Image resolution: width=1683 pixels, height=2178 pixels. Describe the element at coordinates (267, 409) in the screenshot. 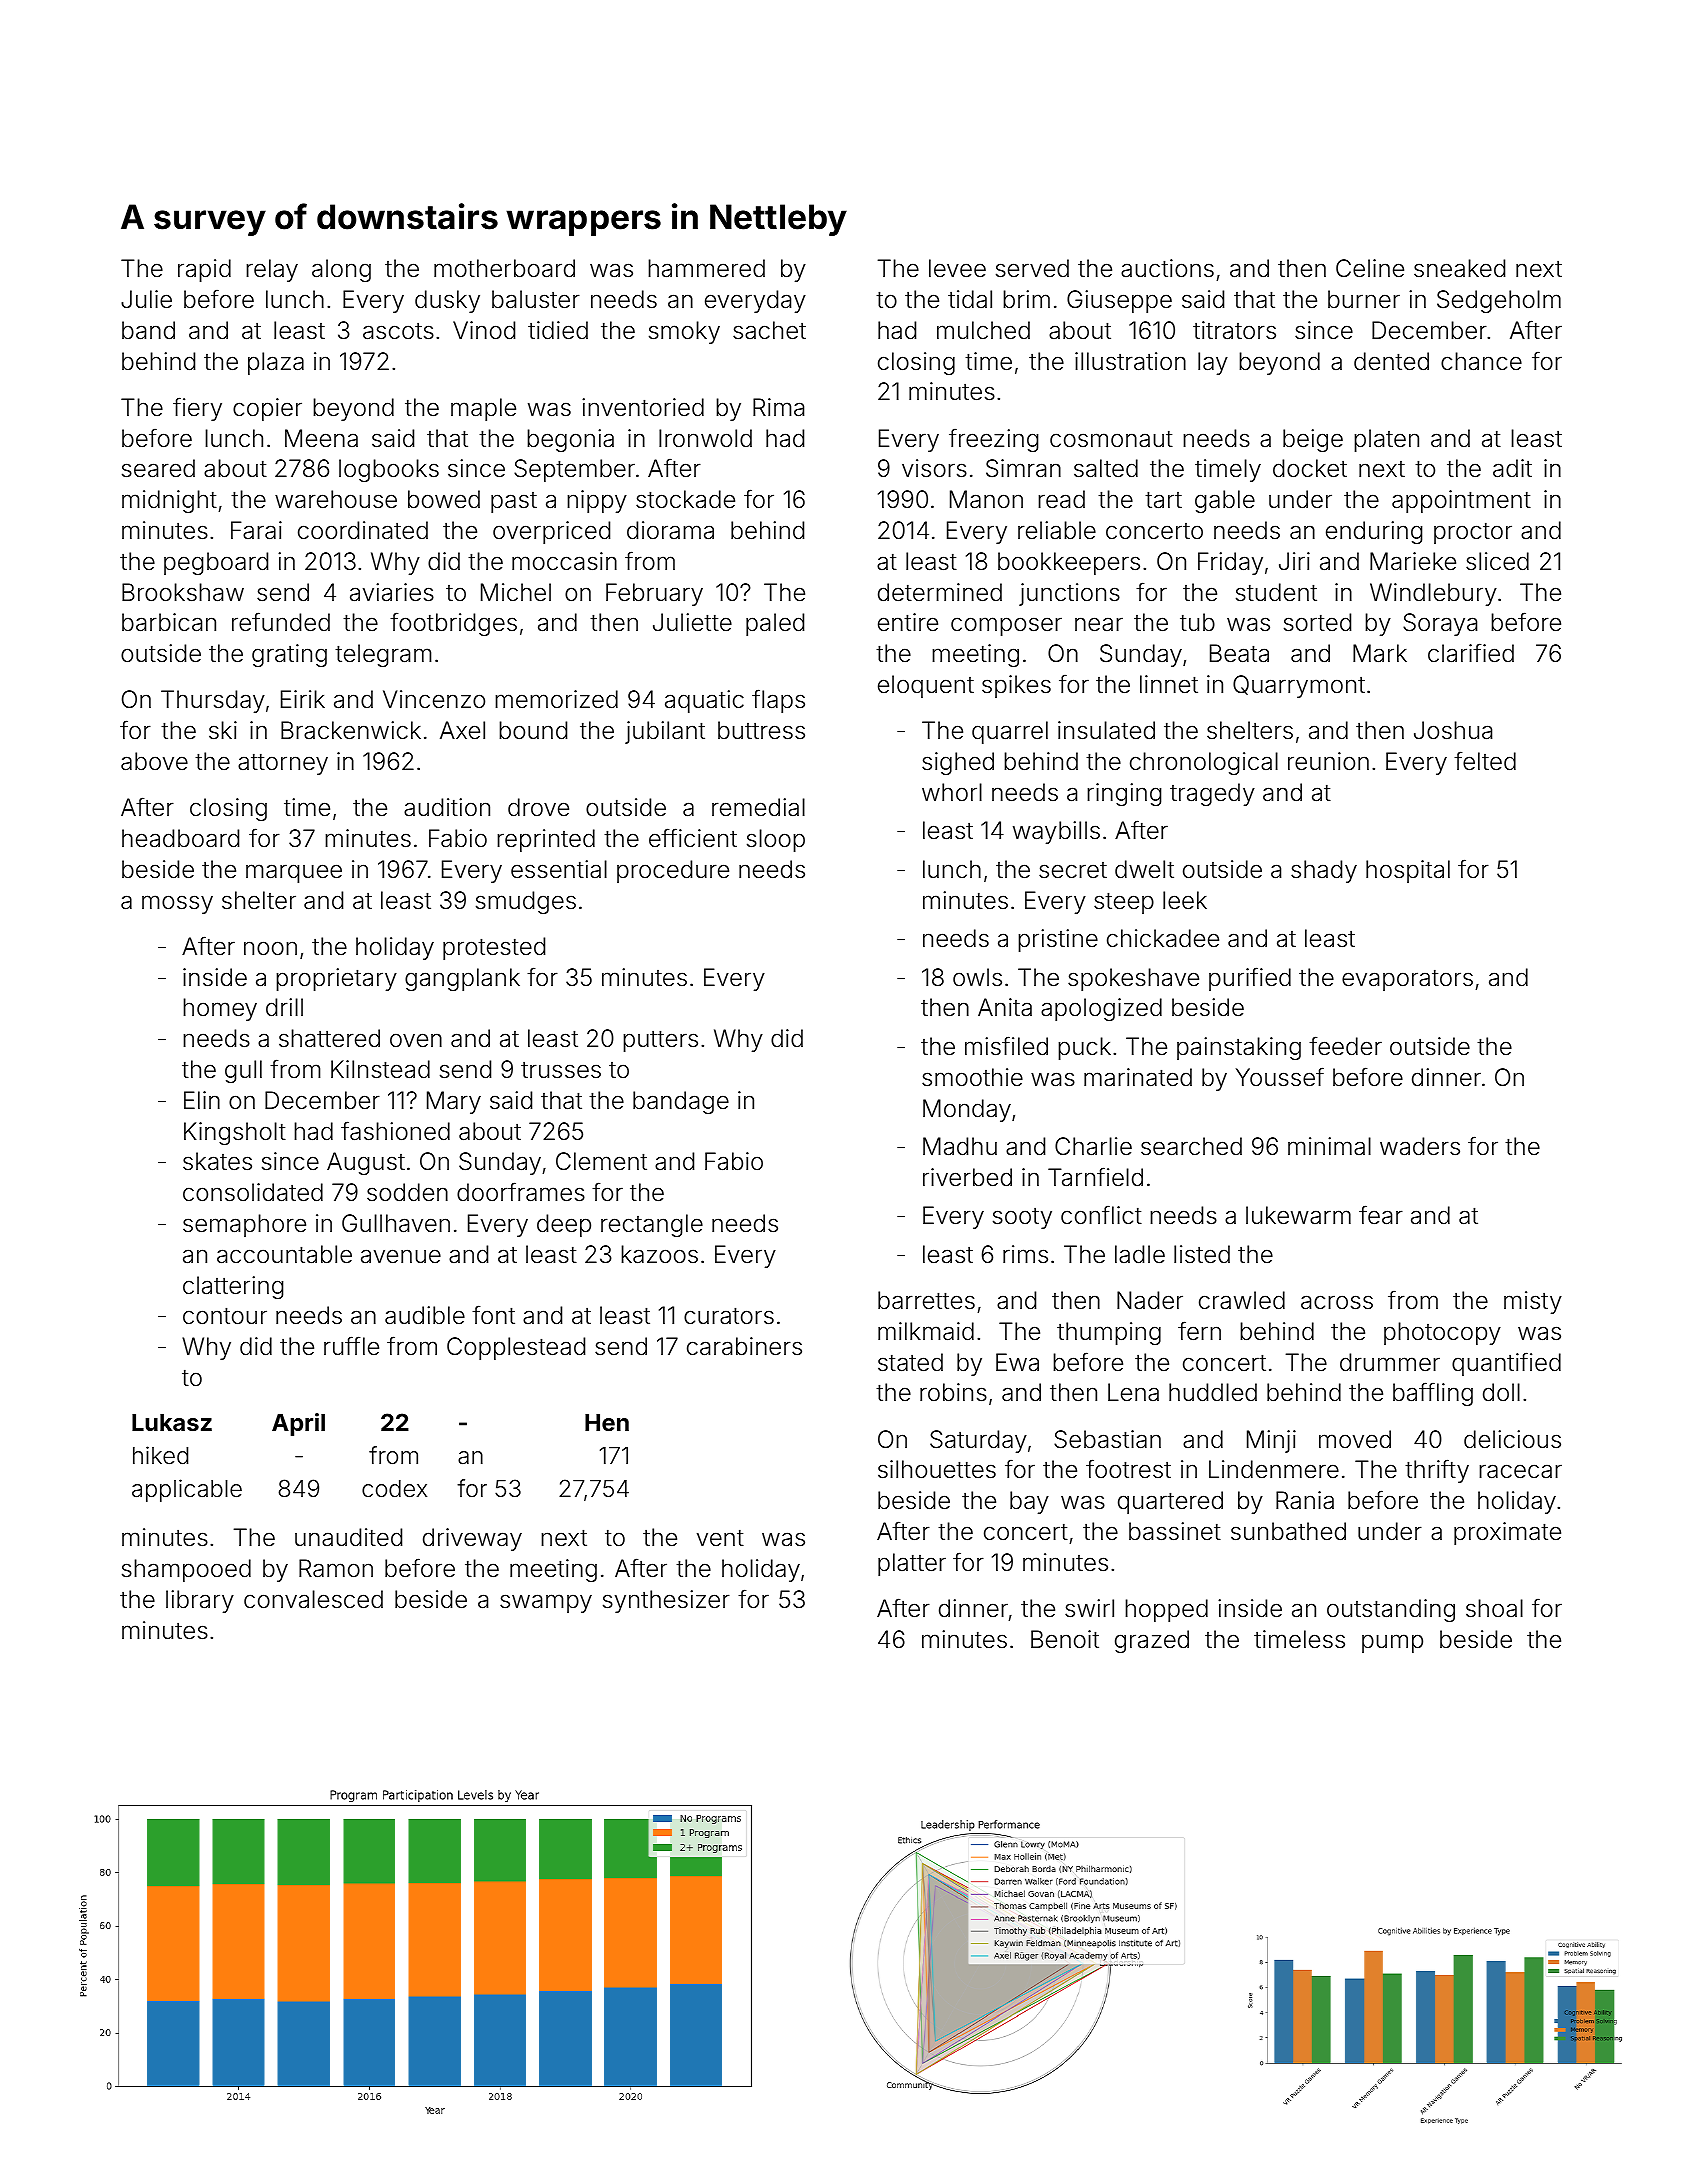

I see `copier` at that location.
